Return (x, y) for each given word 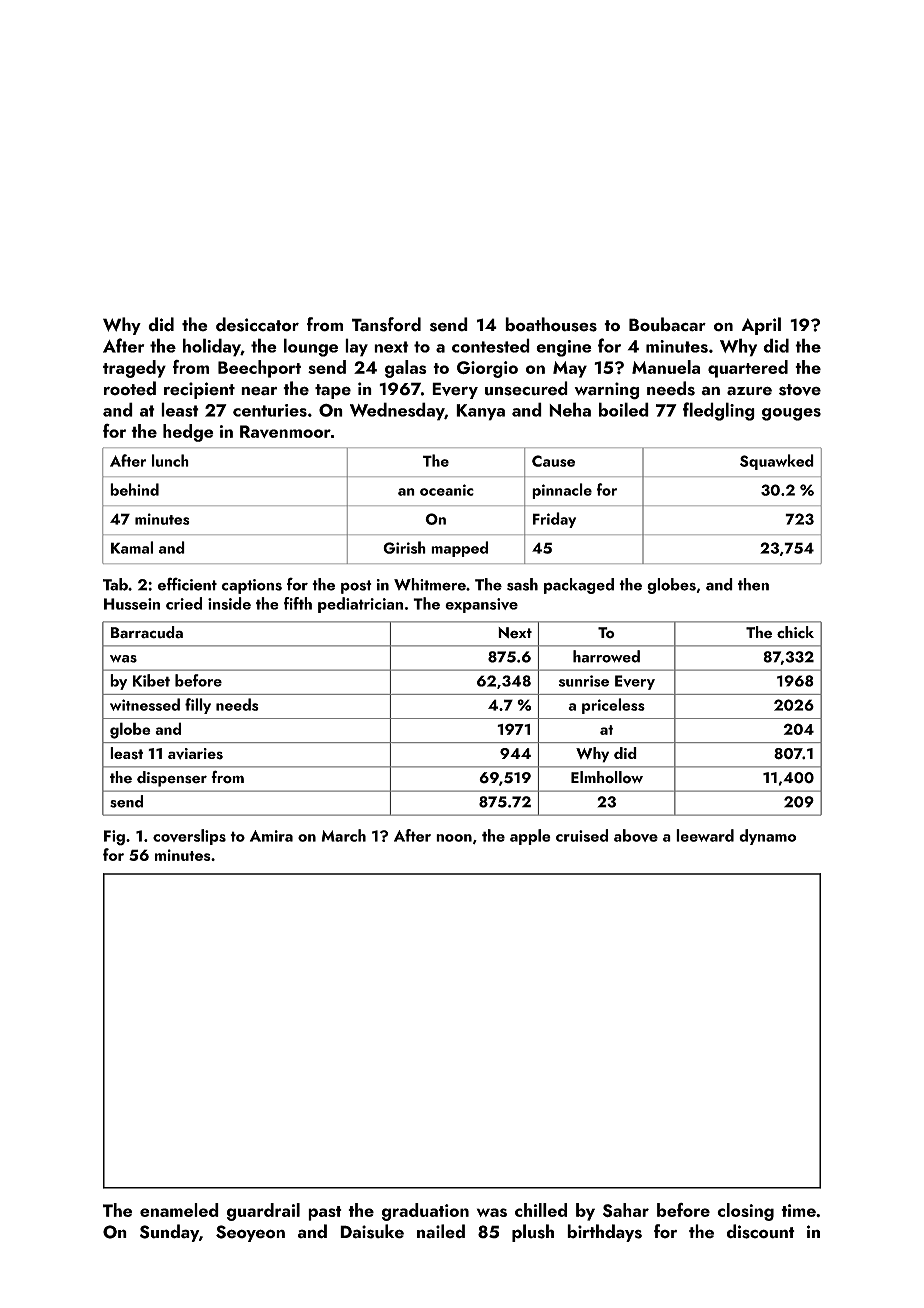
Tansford (386, 324)
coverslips (189, 837)
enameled (179, 1210)
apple (530, 837)
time (798, 1210)
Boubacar (667, 324)
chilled (541, 1210)
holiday (212, 347)
